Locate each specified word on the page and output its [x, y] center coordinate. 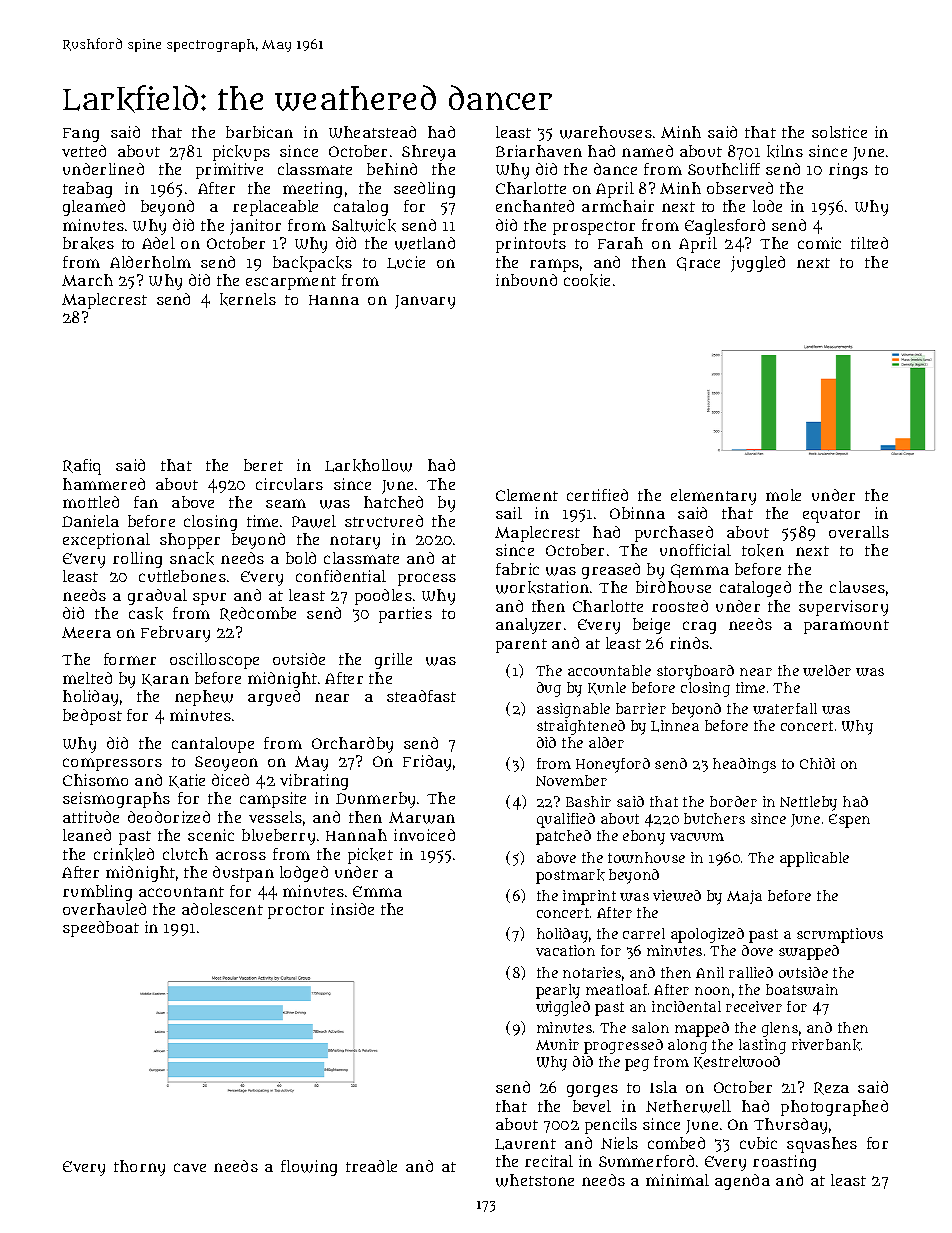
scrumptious [840, 935]
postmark [570, 876]
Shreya [429, 153]
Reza [831, 1088]
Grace [698, 264]
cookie [587, 280]
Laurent [525, 1144]
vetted [84, 151]
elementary [713, 497]
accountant [181, 892]
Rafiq [82, 467]
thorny [139, 1168]
